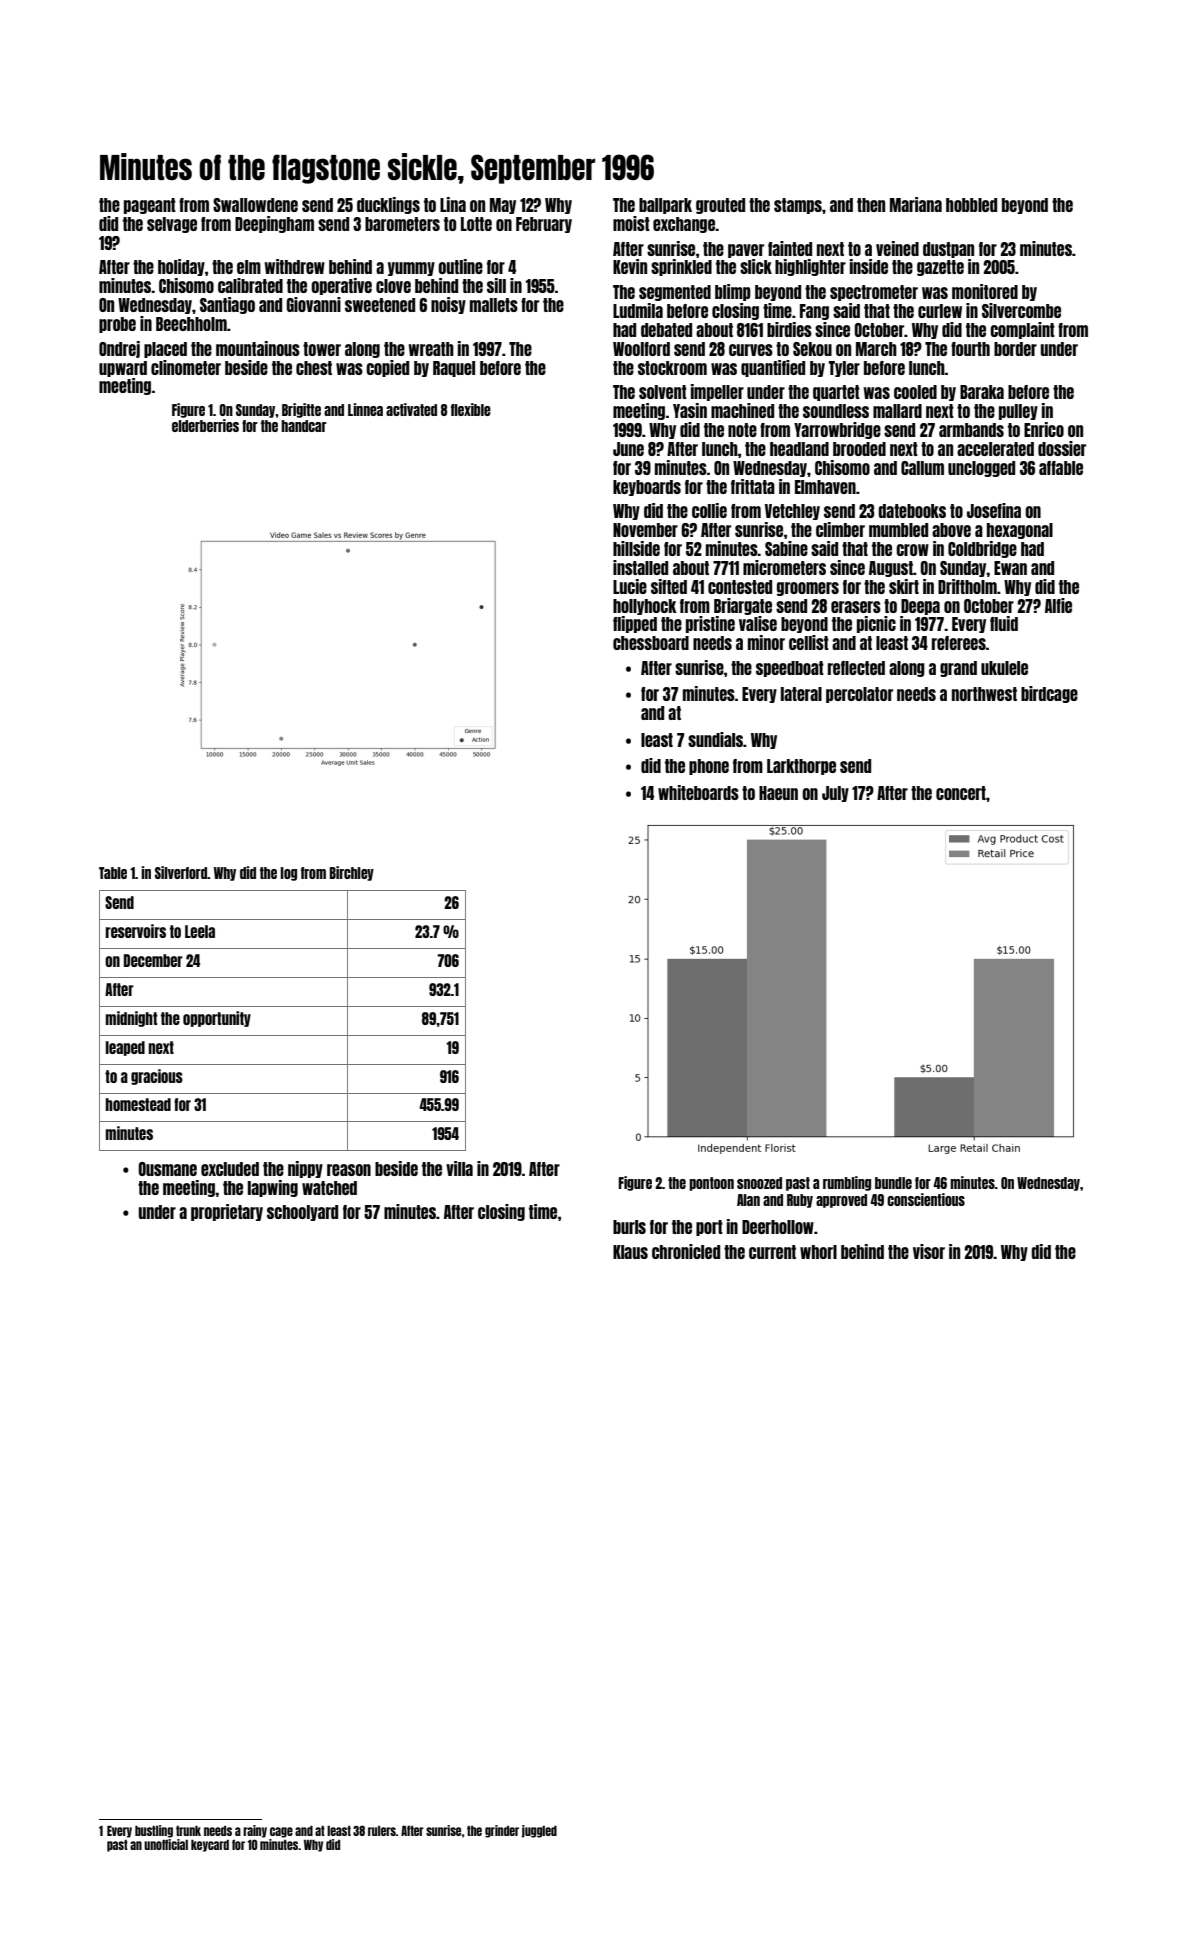  I want to click on schoolyard, so click(302, 1213).
